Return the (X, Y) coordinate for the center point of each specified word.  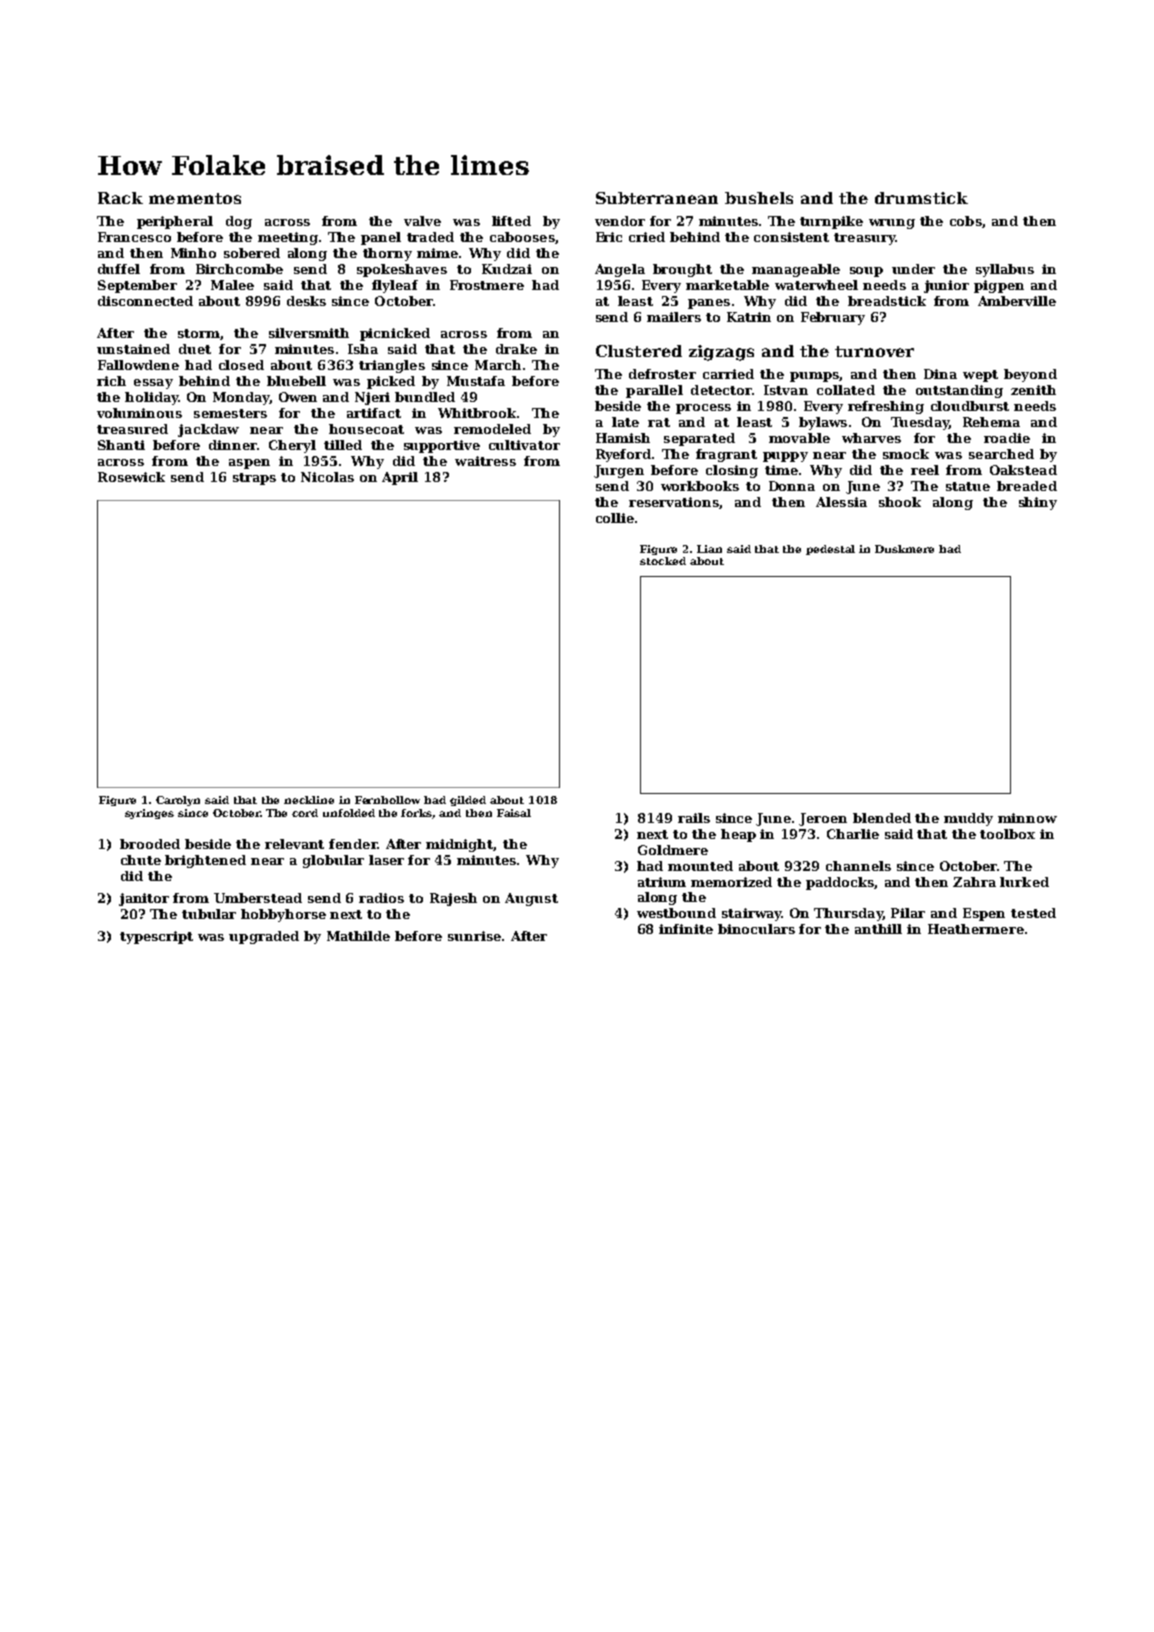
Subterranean (657, 198)
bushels (759, 198)
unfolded (349, 813)
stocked (663, 561)
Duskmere (904, 549)
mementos (195, 198)
